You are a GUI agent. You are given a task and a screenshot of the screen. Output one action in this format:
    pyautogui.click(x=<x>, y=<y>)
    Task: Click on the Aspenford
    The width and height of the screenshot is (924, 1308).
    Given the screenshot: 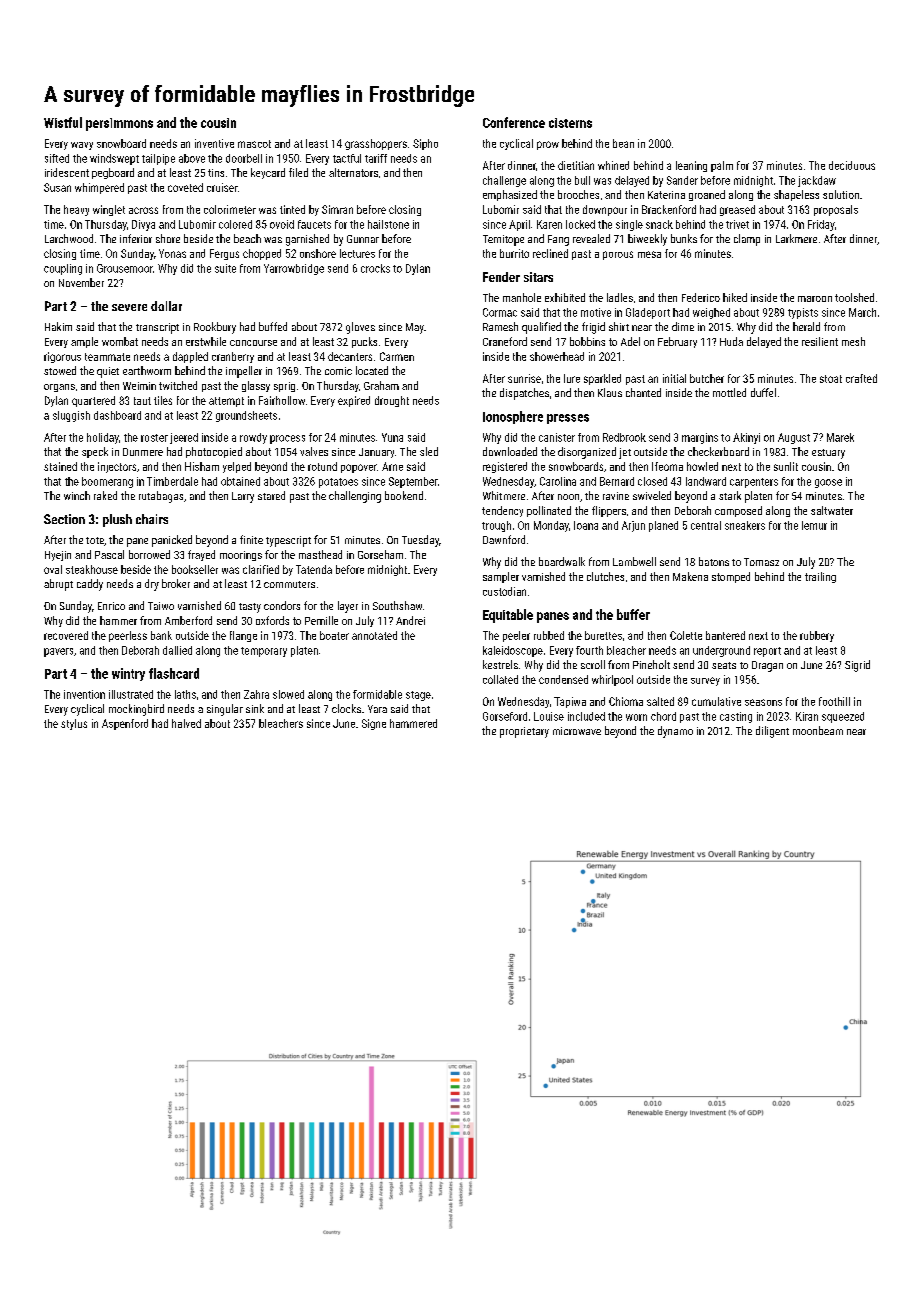 What is the action you would take?
    pyautogui.click(x=125, y=724)
